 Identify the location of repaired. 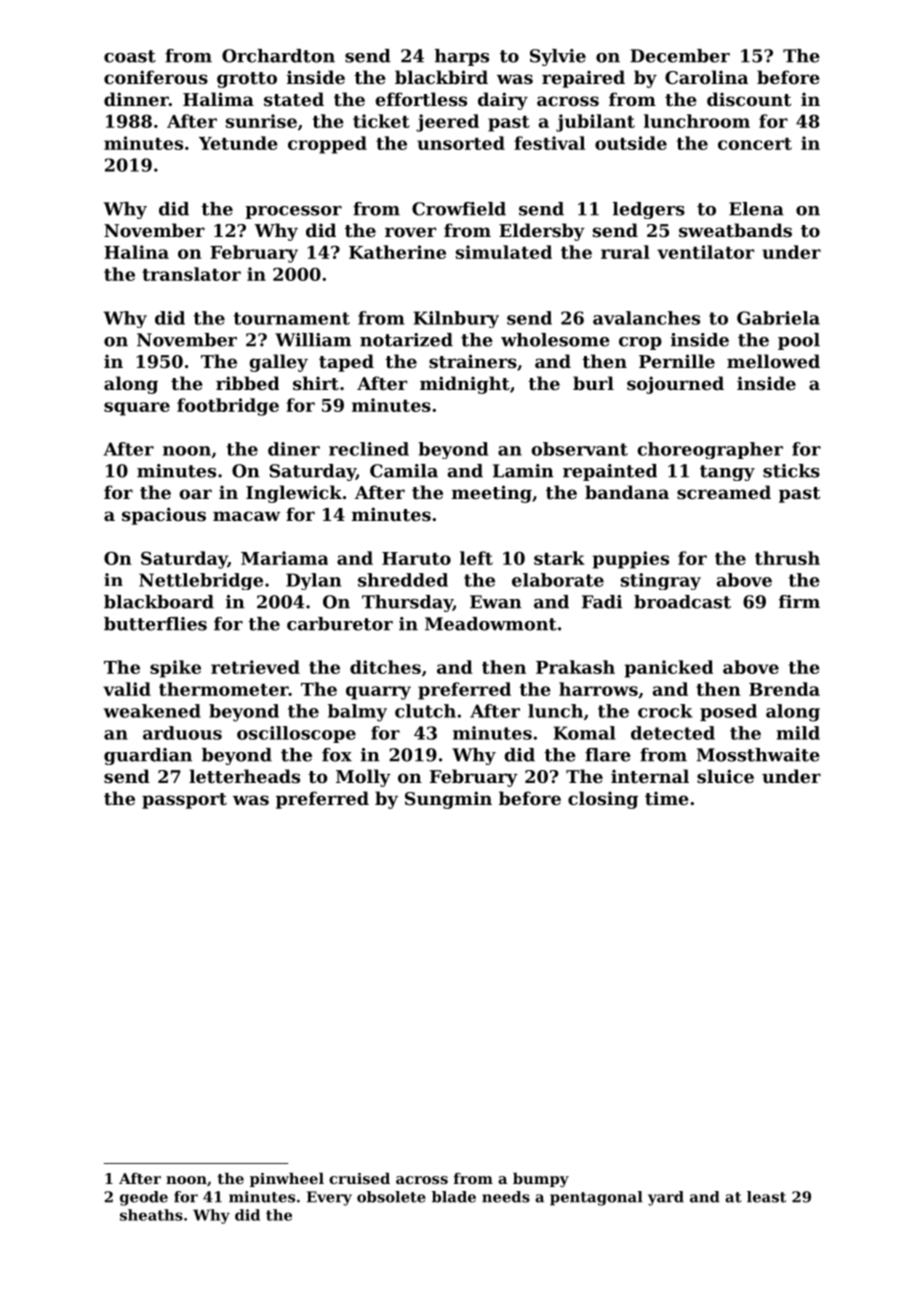
(583, 79).
